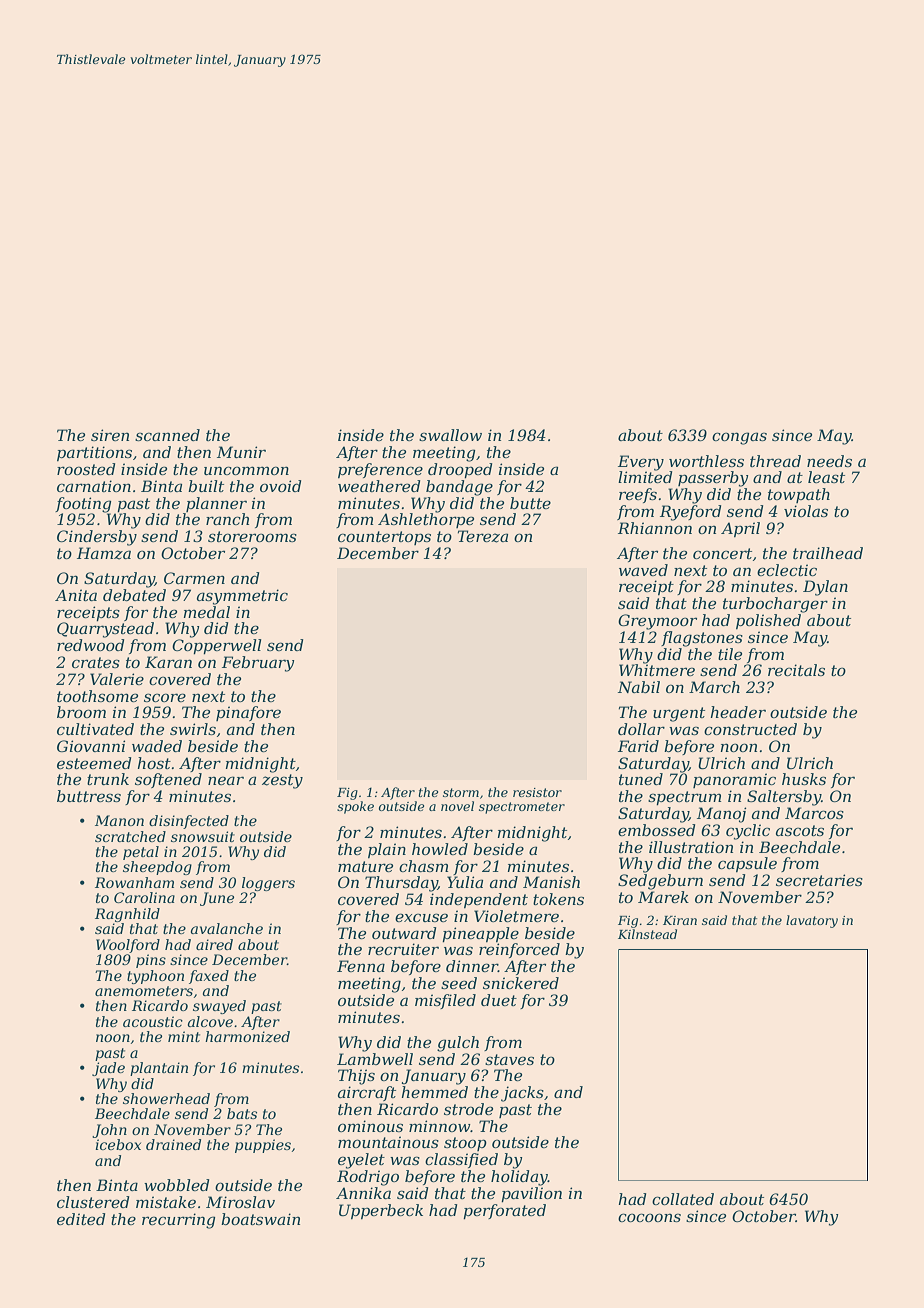  What do you see at coordinates (787, 570) in the page?
I see `eclectic` at bounding box center [787, 570].
